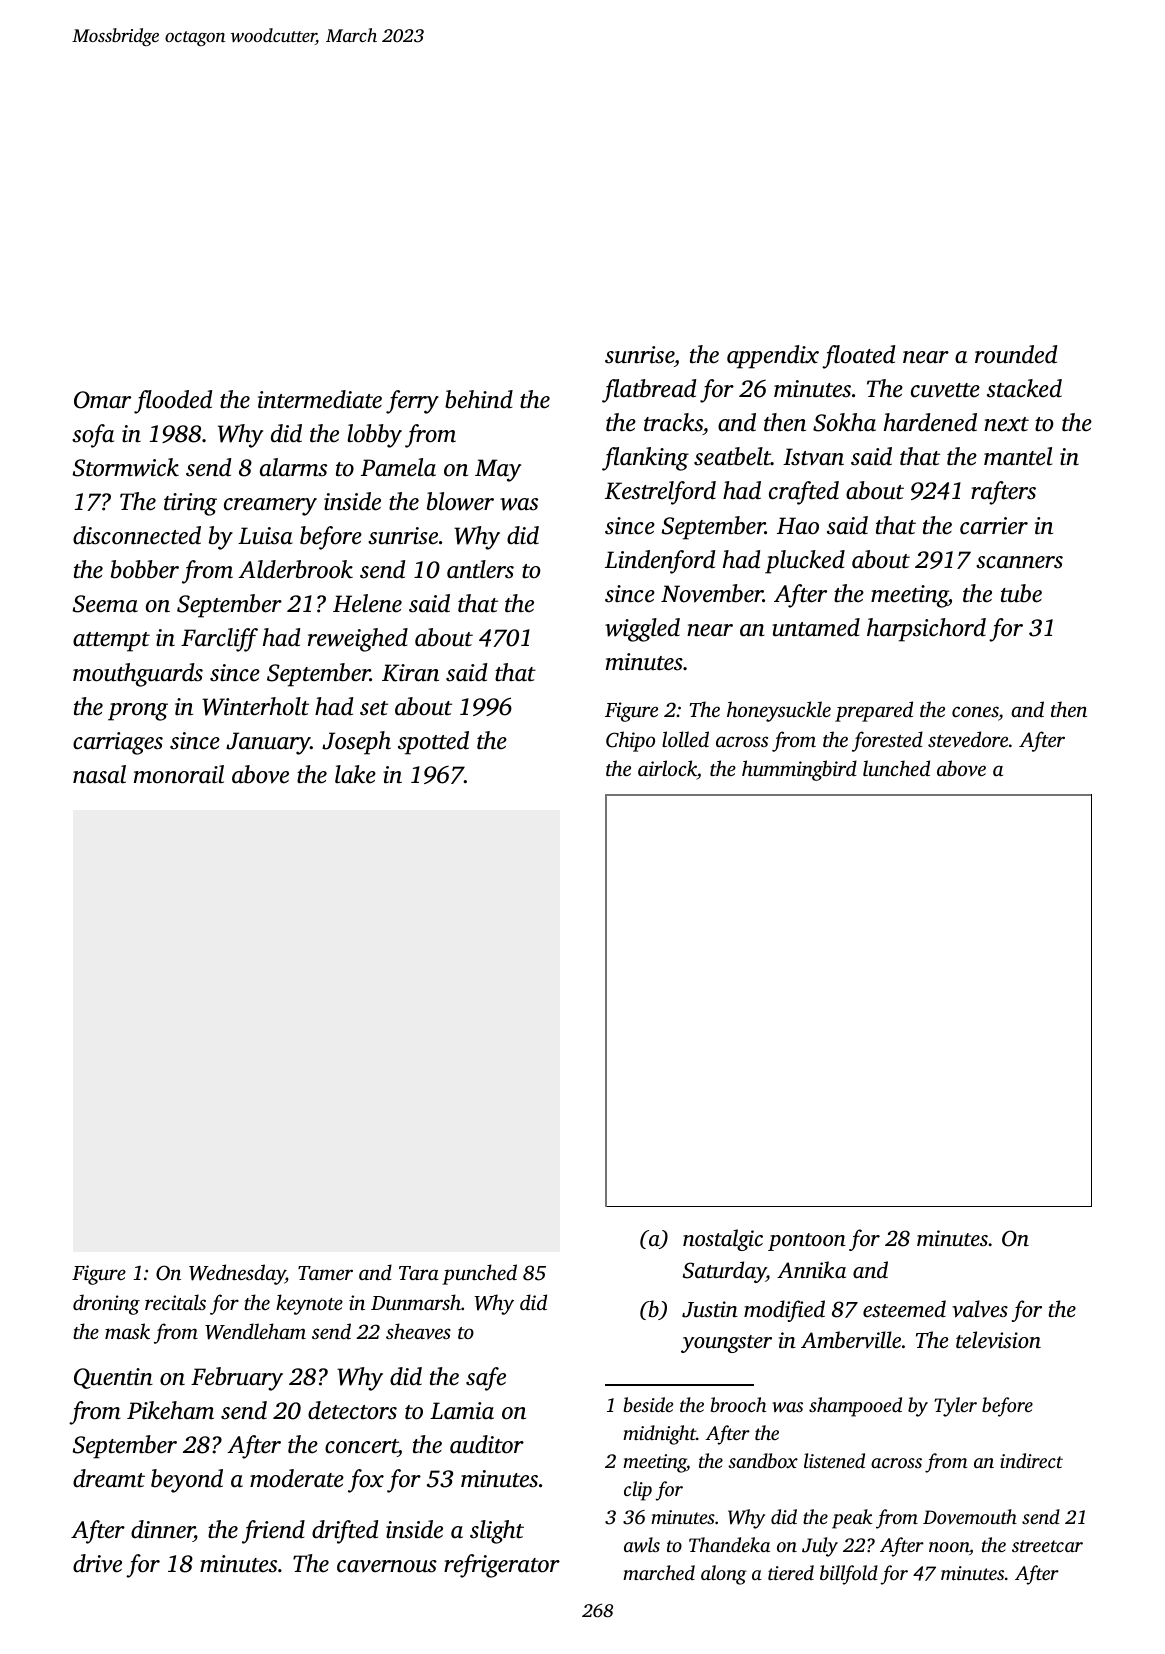 The height and width of the screenshot is (1654, 1165). Describe the element at coordinates (97, 1563) in the screenshot. I see `drive` at that location.
